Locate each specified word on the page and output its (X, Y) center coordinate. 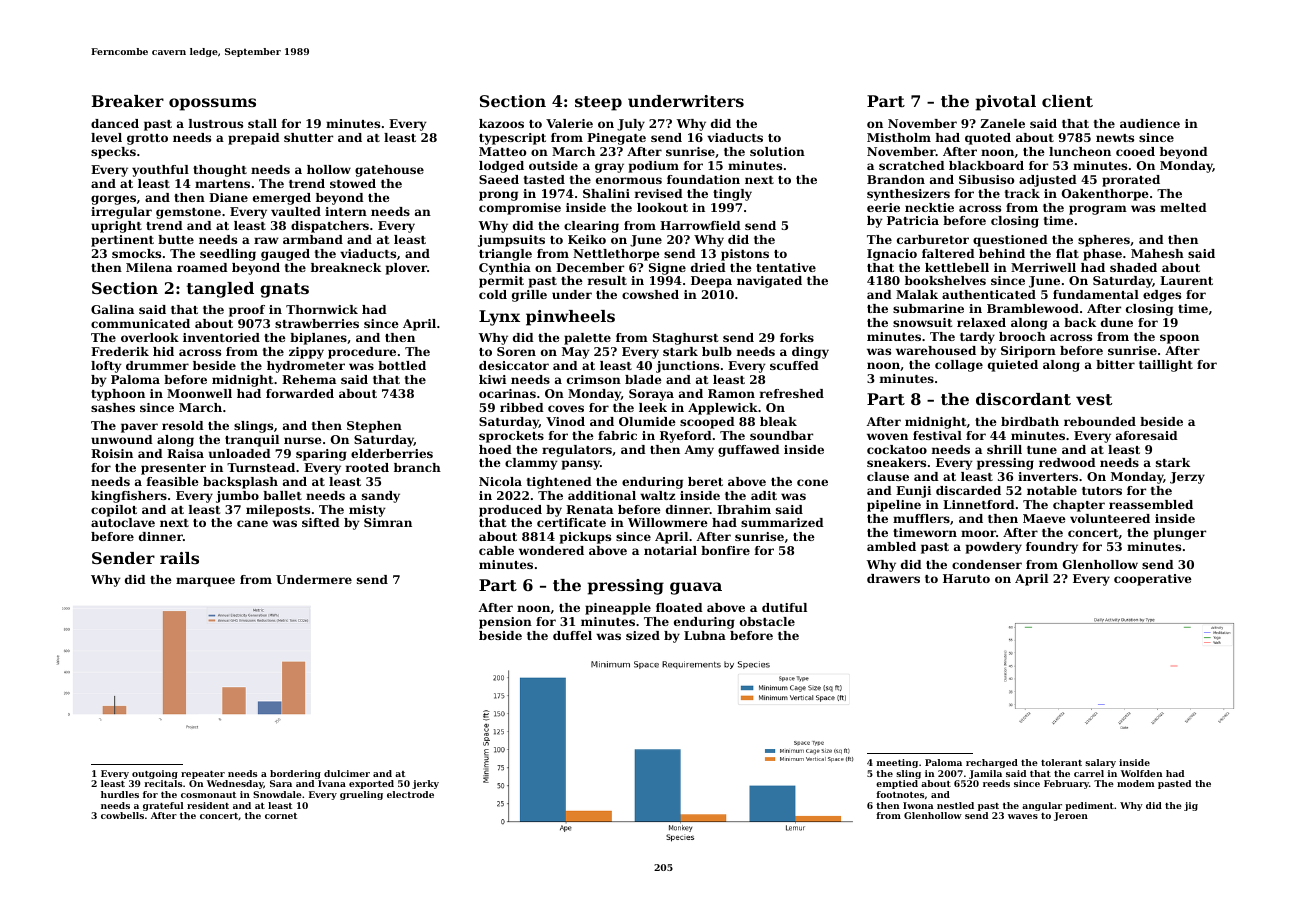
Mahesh (1157, 253)
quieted (1013, 366)
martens (222, 184)
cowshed (650, 294)
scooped (707, 423)
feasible (173, 481)
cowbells (122, 815)
